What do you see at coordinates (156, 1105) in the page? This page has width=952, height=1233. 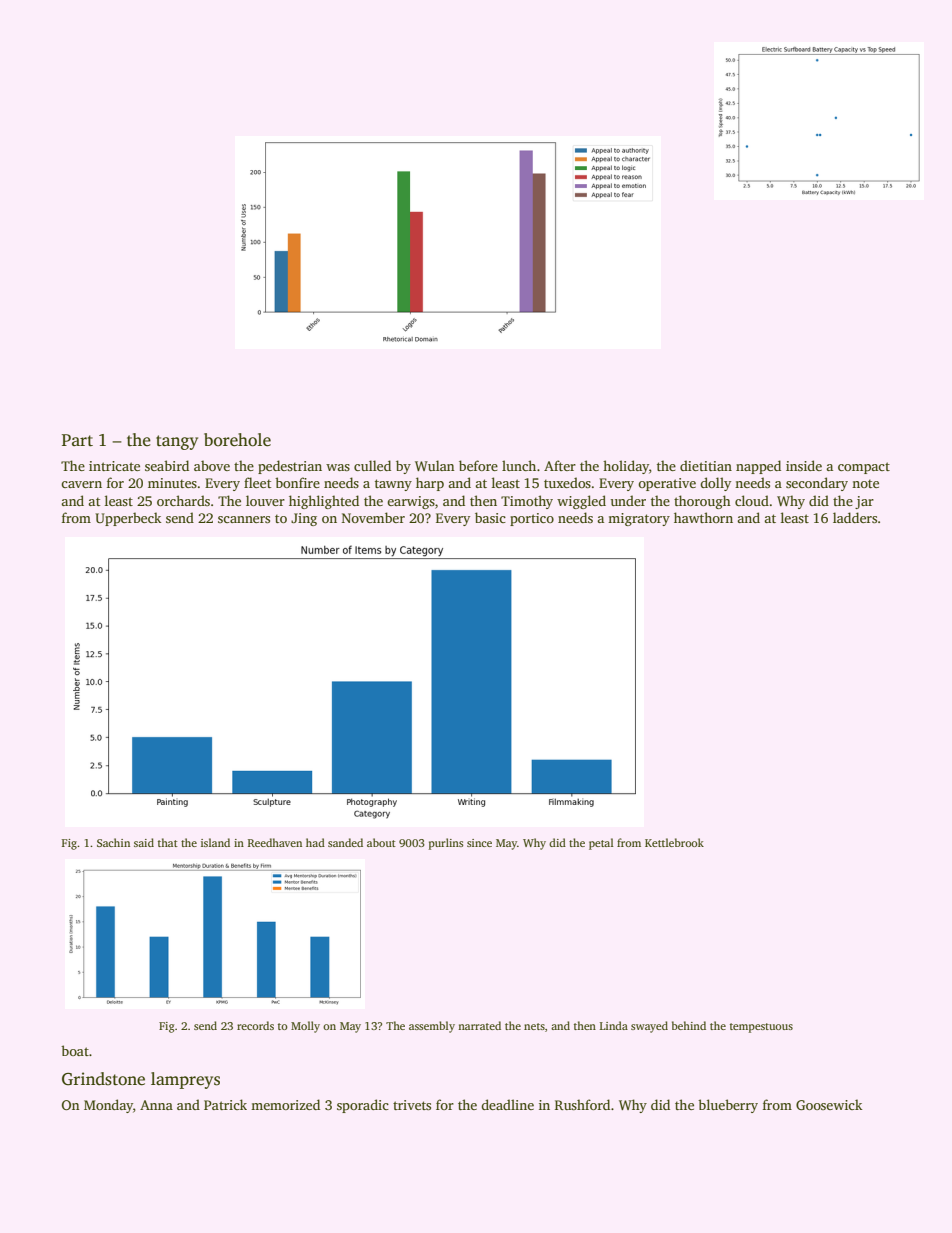 I see `Anna` at bounding box center [156, 1105].
